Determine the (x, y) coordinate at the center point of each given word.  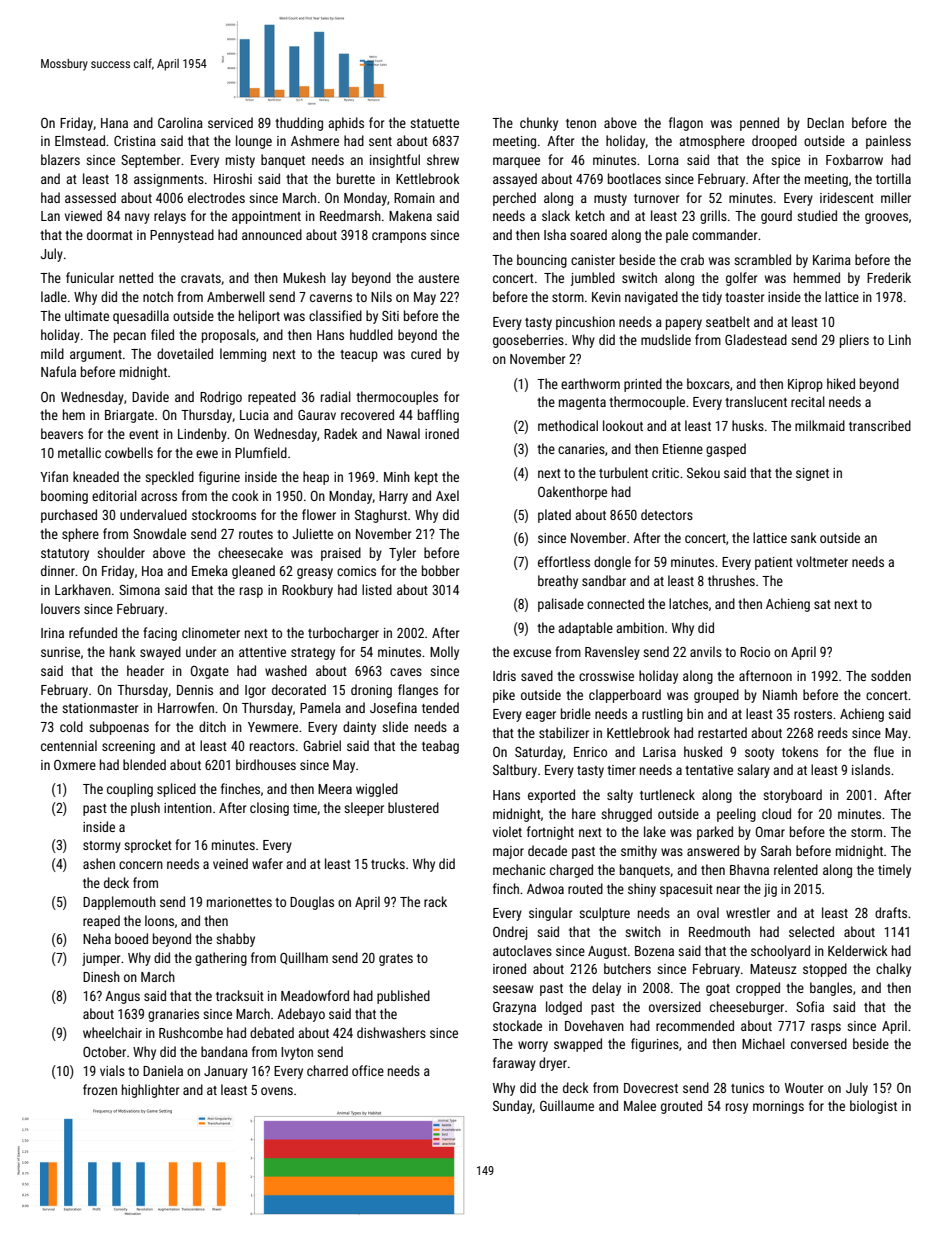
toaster (744, 297)
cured (426, 353)
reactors (272, 746)
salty (620, 796)
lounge (254, 142)
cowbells (129, 452)
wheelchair (112, 1032)
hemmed (817, 277)
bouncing (542, 261)
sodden (891, 675)
